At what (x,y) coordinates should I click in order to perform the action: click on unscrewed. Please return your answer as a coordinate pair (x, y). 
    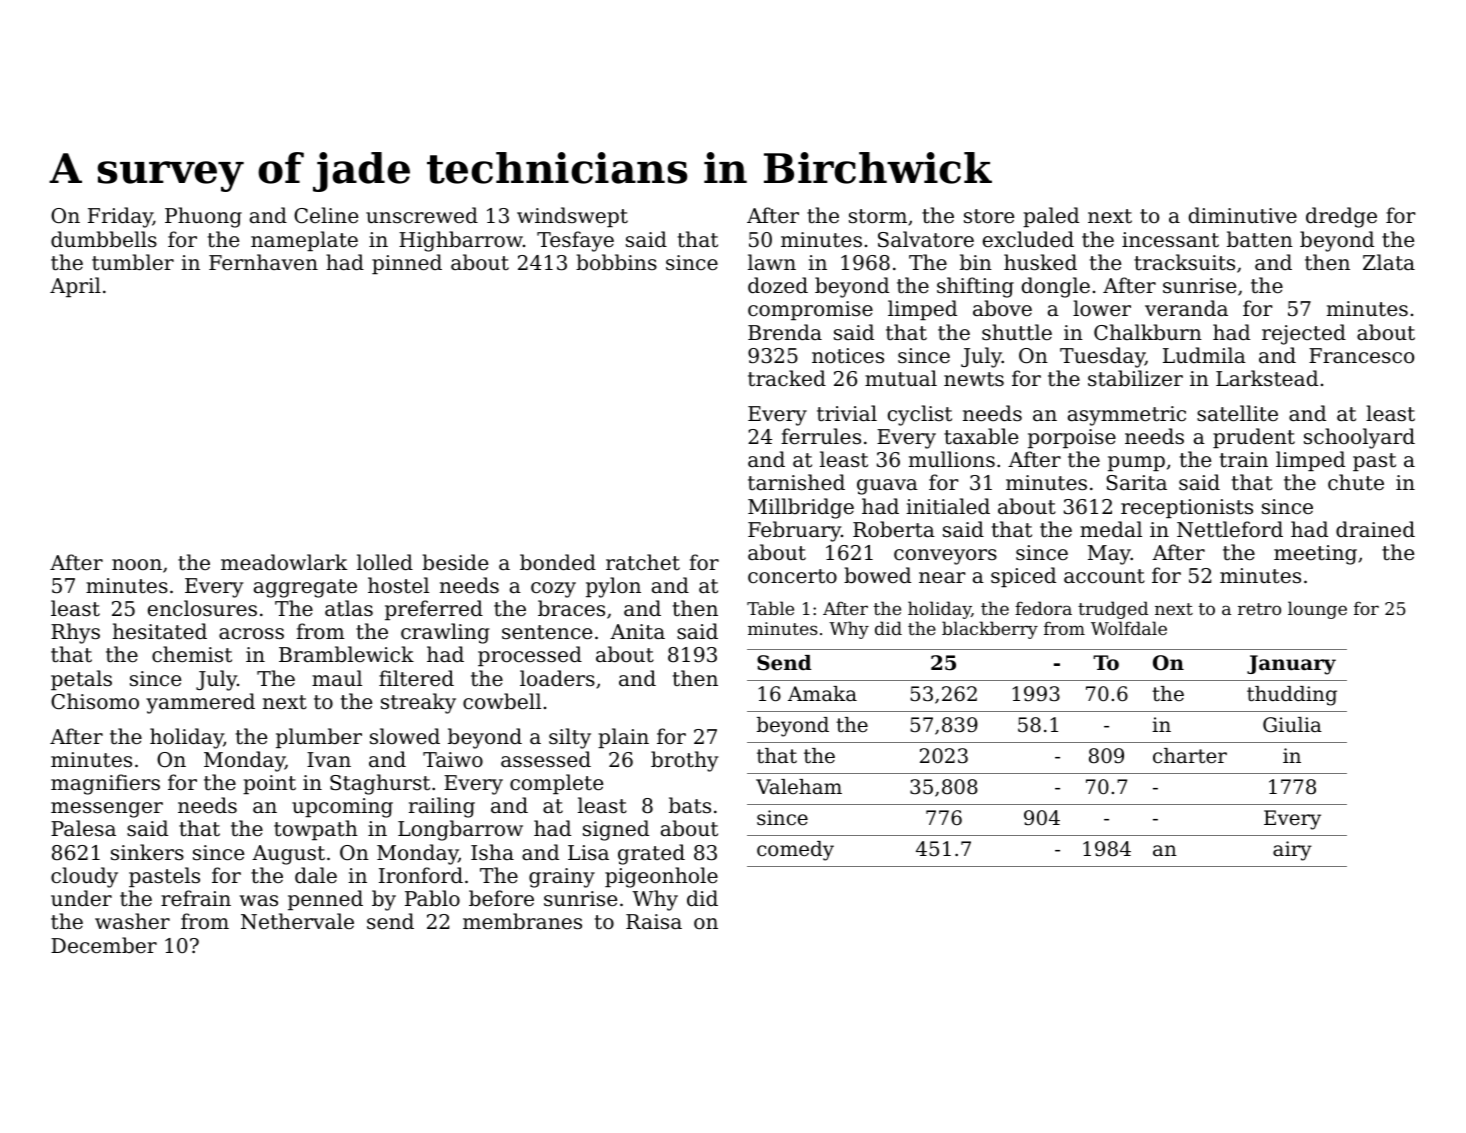
    Looking at the image, I should click on (422, 215).
